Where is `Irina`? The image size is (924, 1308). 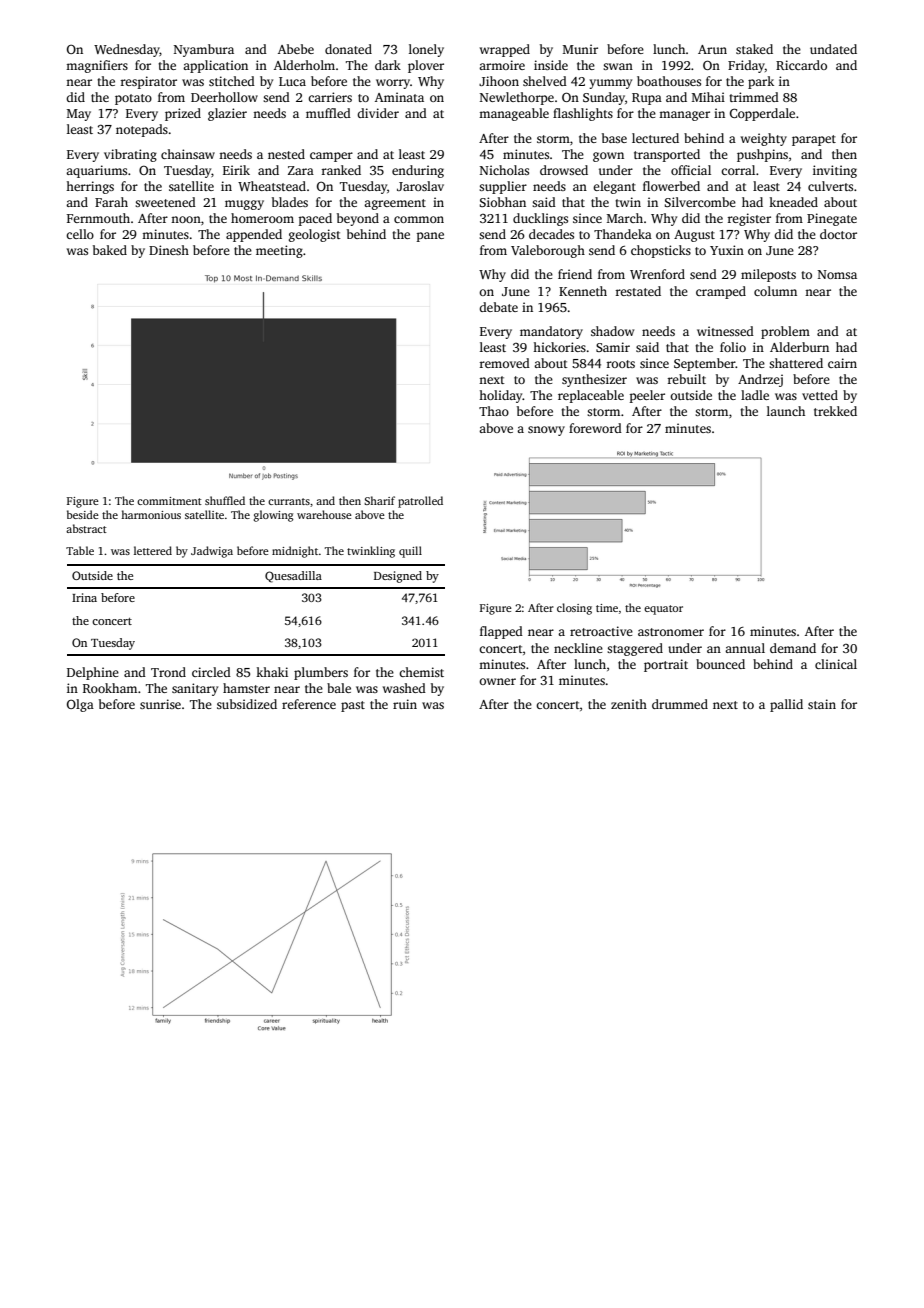
Irina is located at coordinates (84, 597).
